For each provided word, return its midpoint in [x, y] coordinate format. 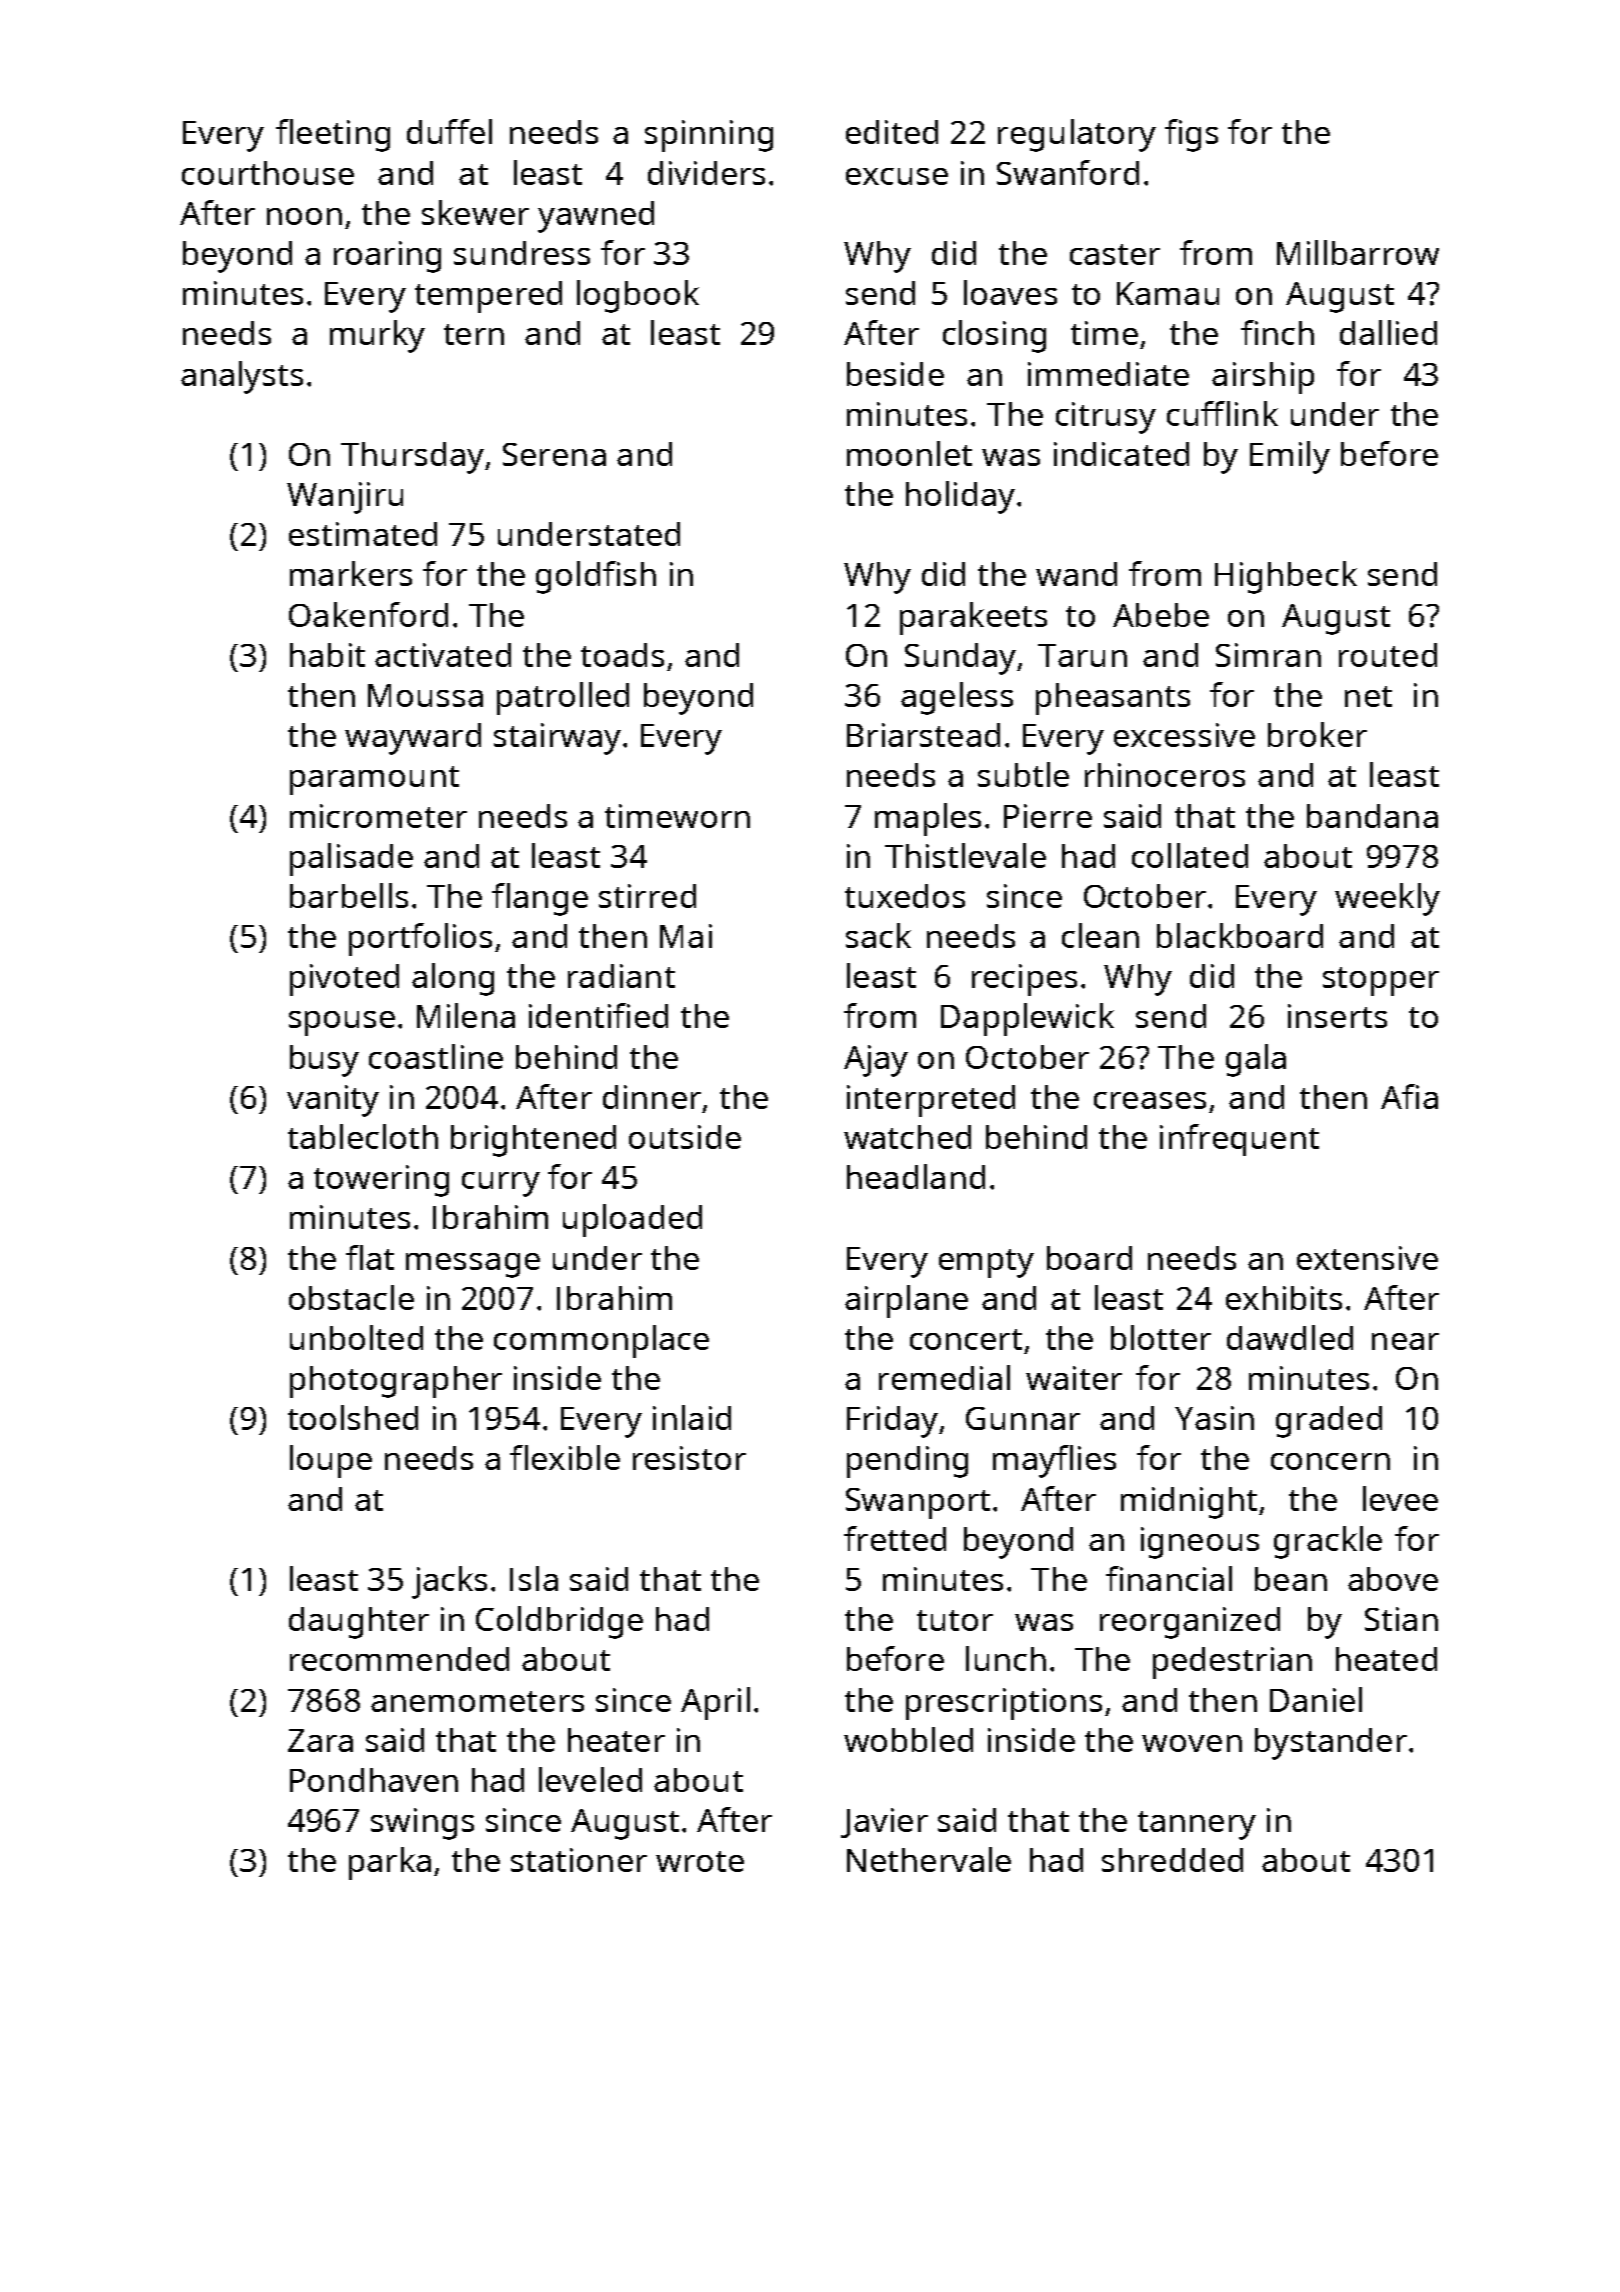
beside [895, 374]
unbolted [356, 1337]
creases [1150, 1100]
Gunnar [1023, 1418]
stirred [647, 896]
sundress [522, 253]
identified [598, 1015]
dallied [1388, 332]
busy [324, 1061]
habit [327, 655]
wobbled [908, 1739]
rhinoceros [1165, 775]
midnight [1189, 1503]
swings [422, 1824]
